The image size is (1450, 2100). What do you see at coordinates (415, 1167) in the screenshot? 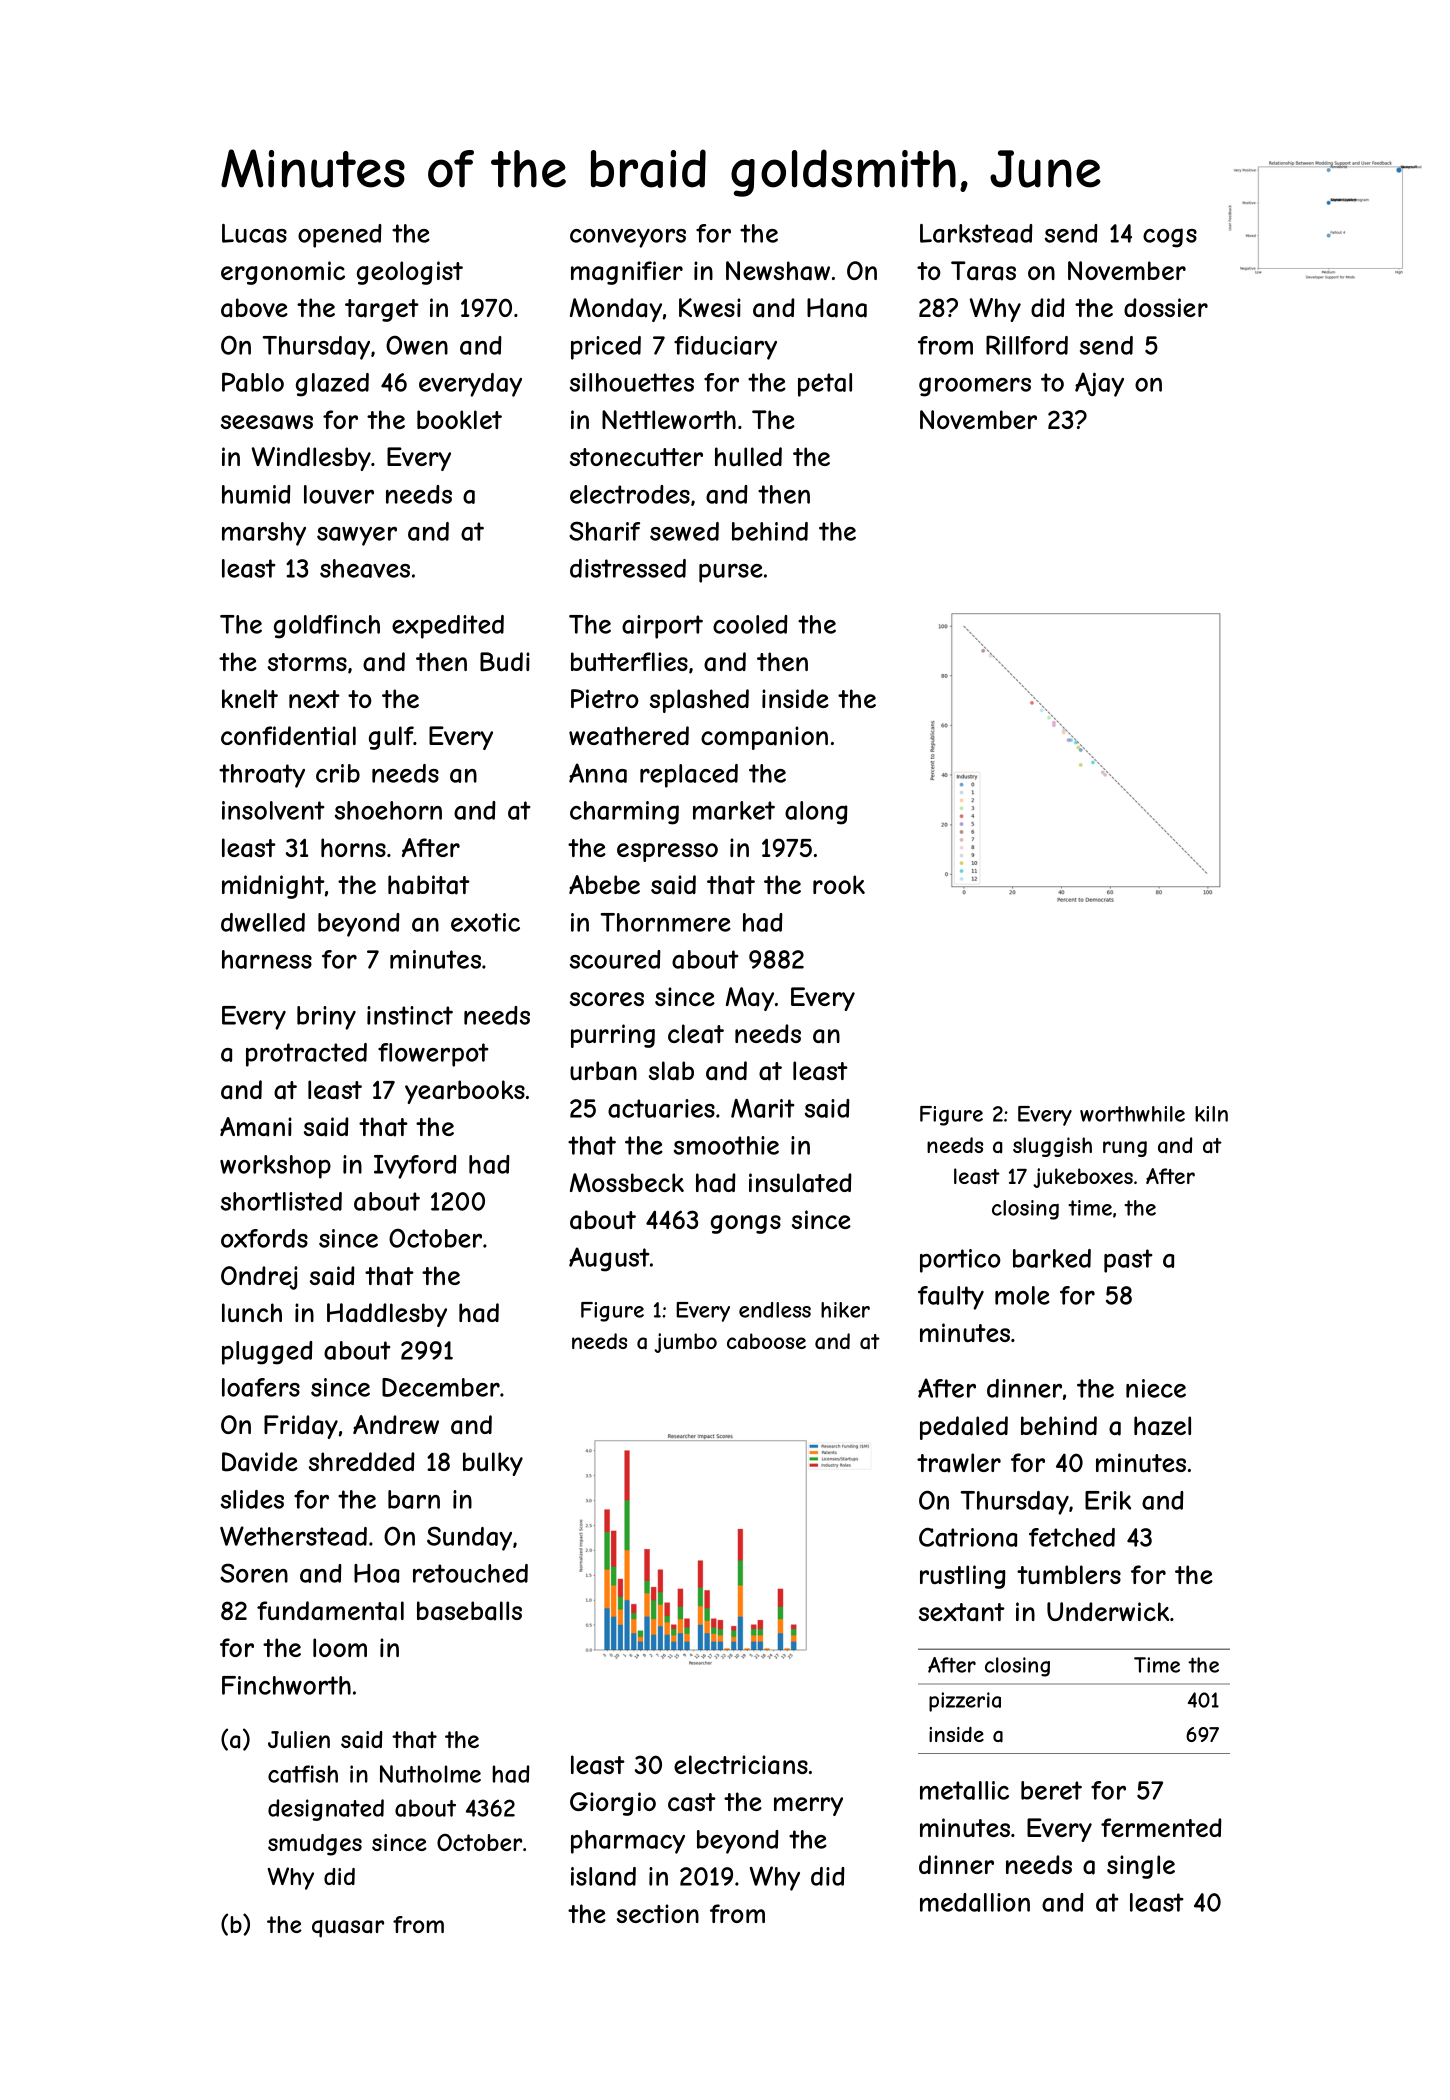
I see `Ivyford` at bounding box center [415, 1167].
